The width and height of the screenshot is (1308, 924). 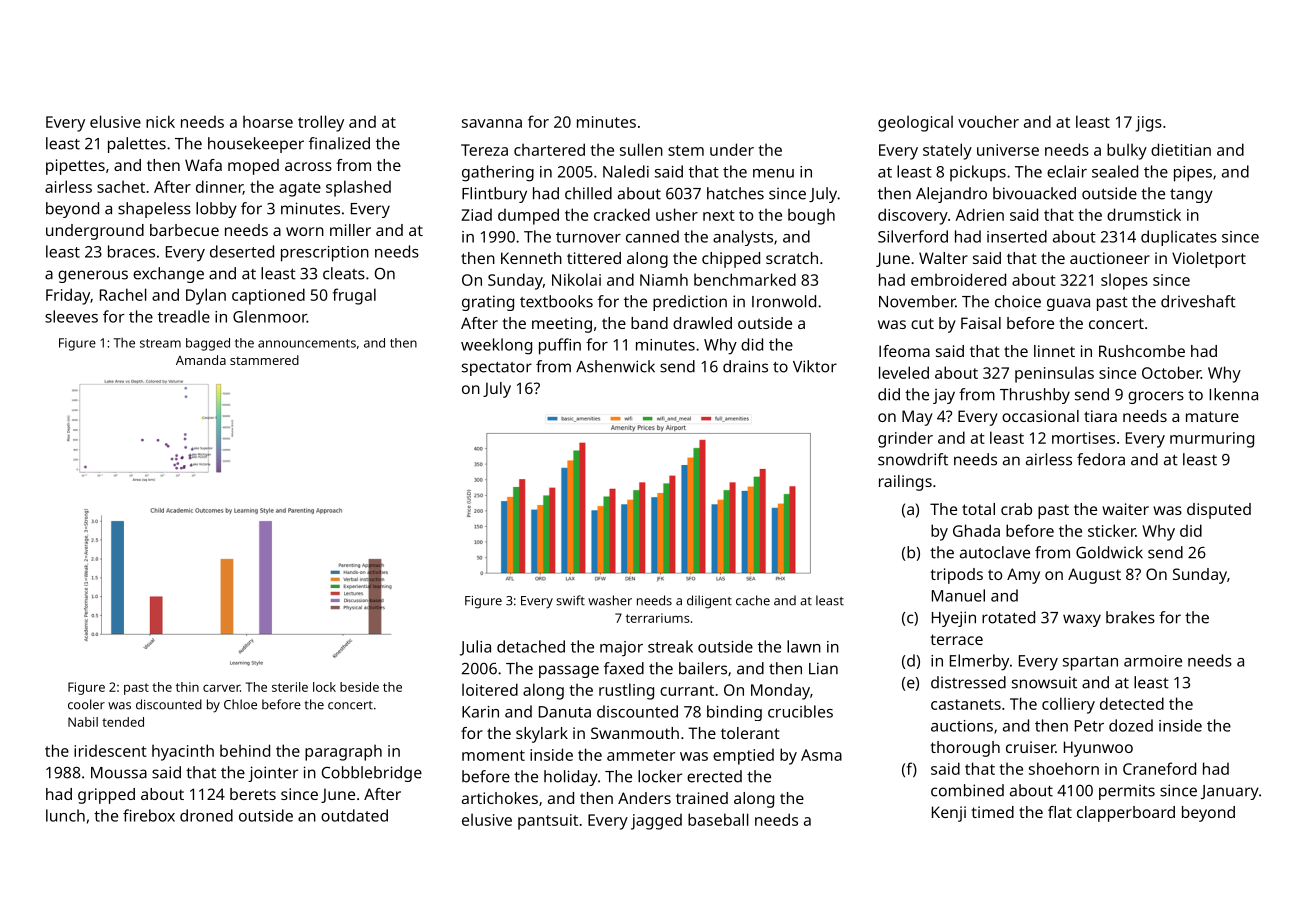 What do you see at coordinates (804, 646) in the screenshot?
I see `lawn` at bounding box center [804, 646].
